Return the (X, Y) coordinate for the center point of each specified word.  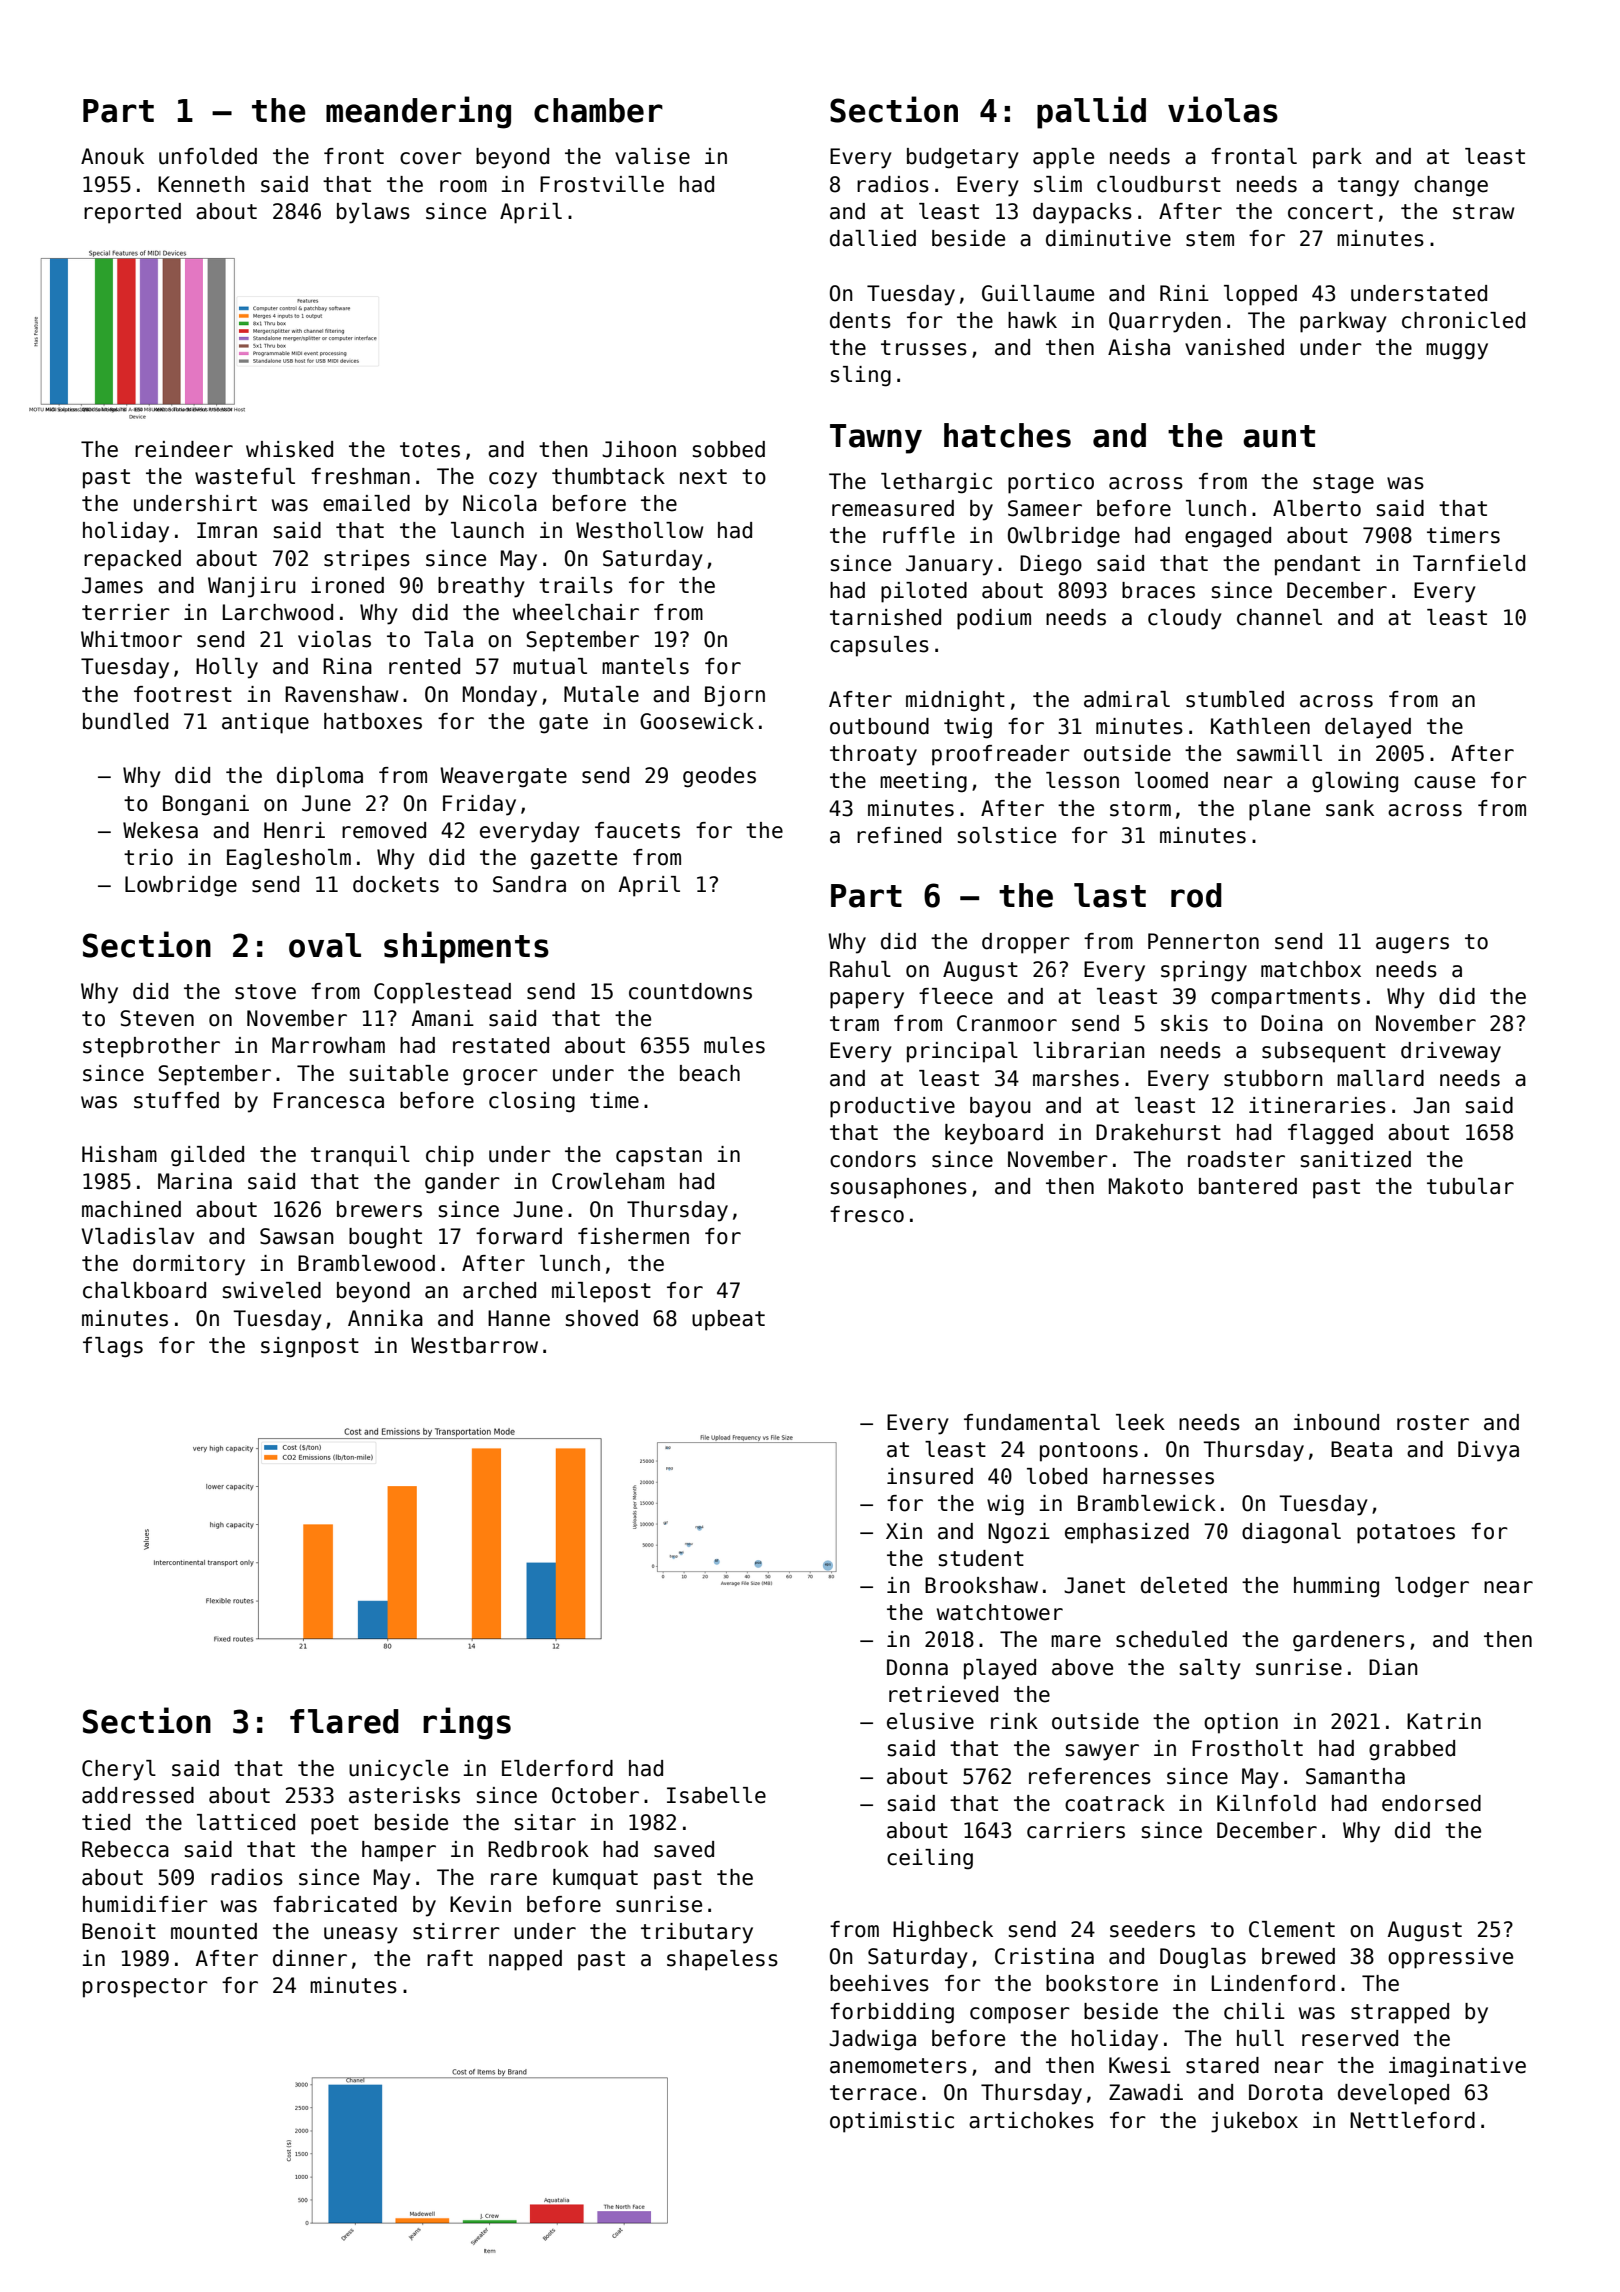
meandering (418, 112)
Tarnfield (1469, 563)
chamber (598, 110)
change (1451, 186)
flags (113, 1347)
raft (450, 1958)
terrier (126, 612)
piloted (924, 592)
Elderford (557, 1768)
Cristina (1044, 1956)
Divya (1488, 1451)
